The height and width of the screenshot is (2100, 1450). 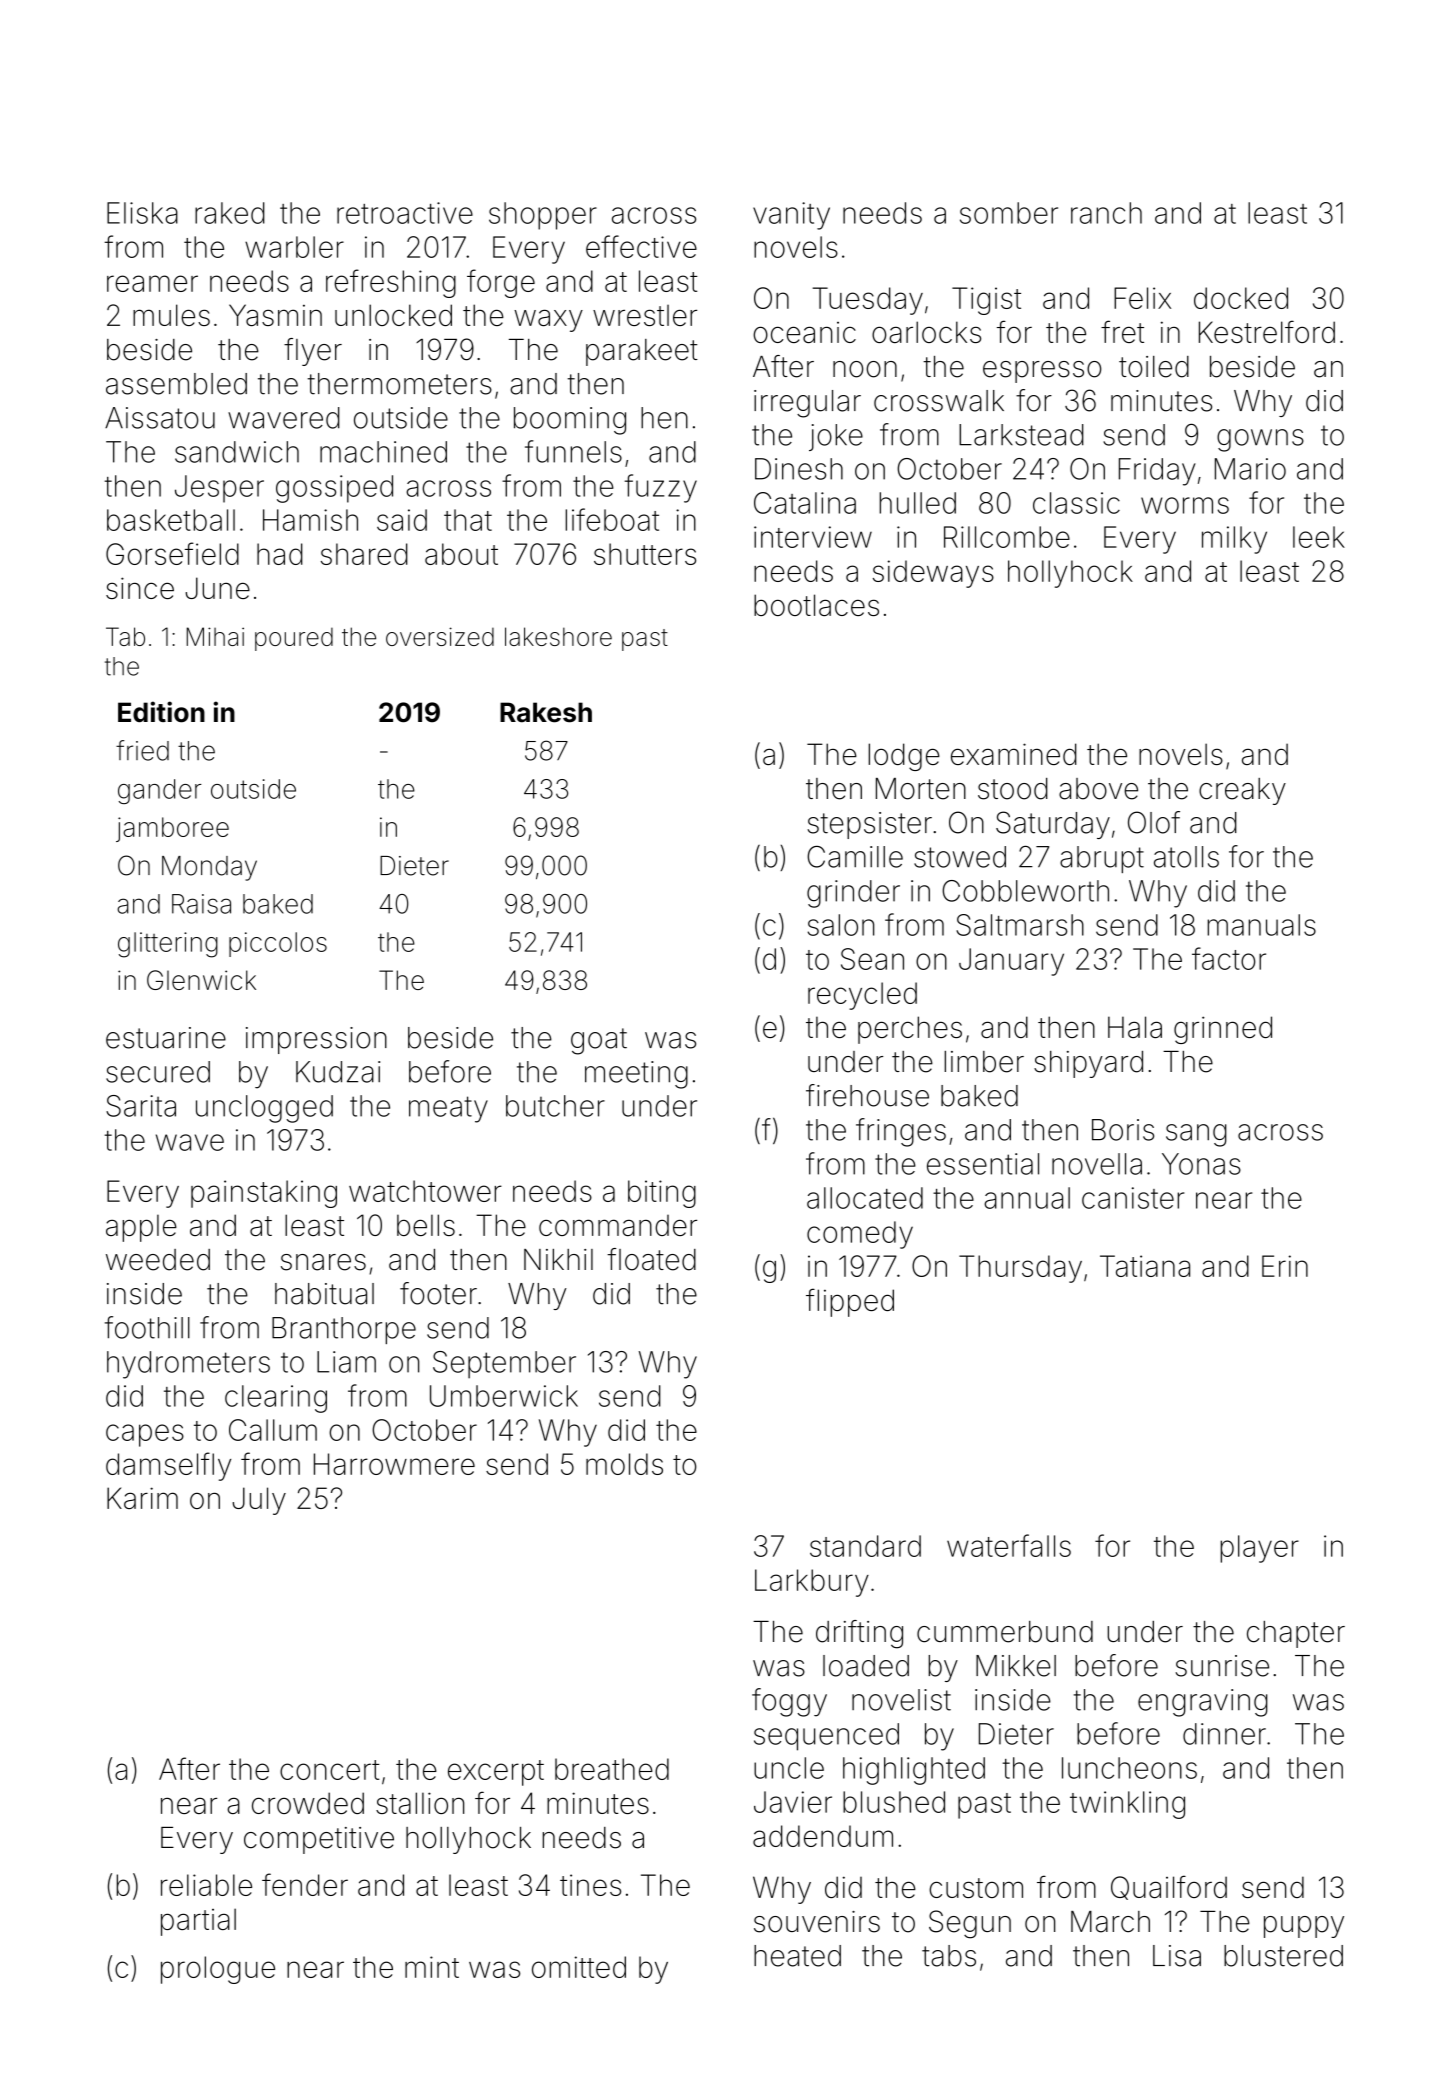 What do you see at coordinates (201, 904) in the screenshot?
I see `Raisa` at bounding box center [201, 904].
